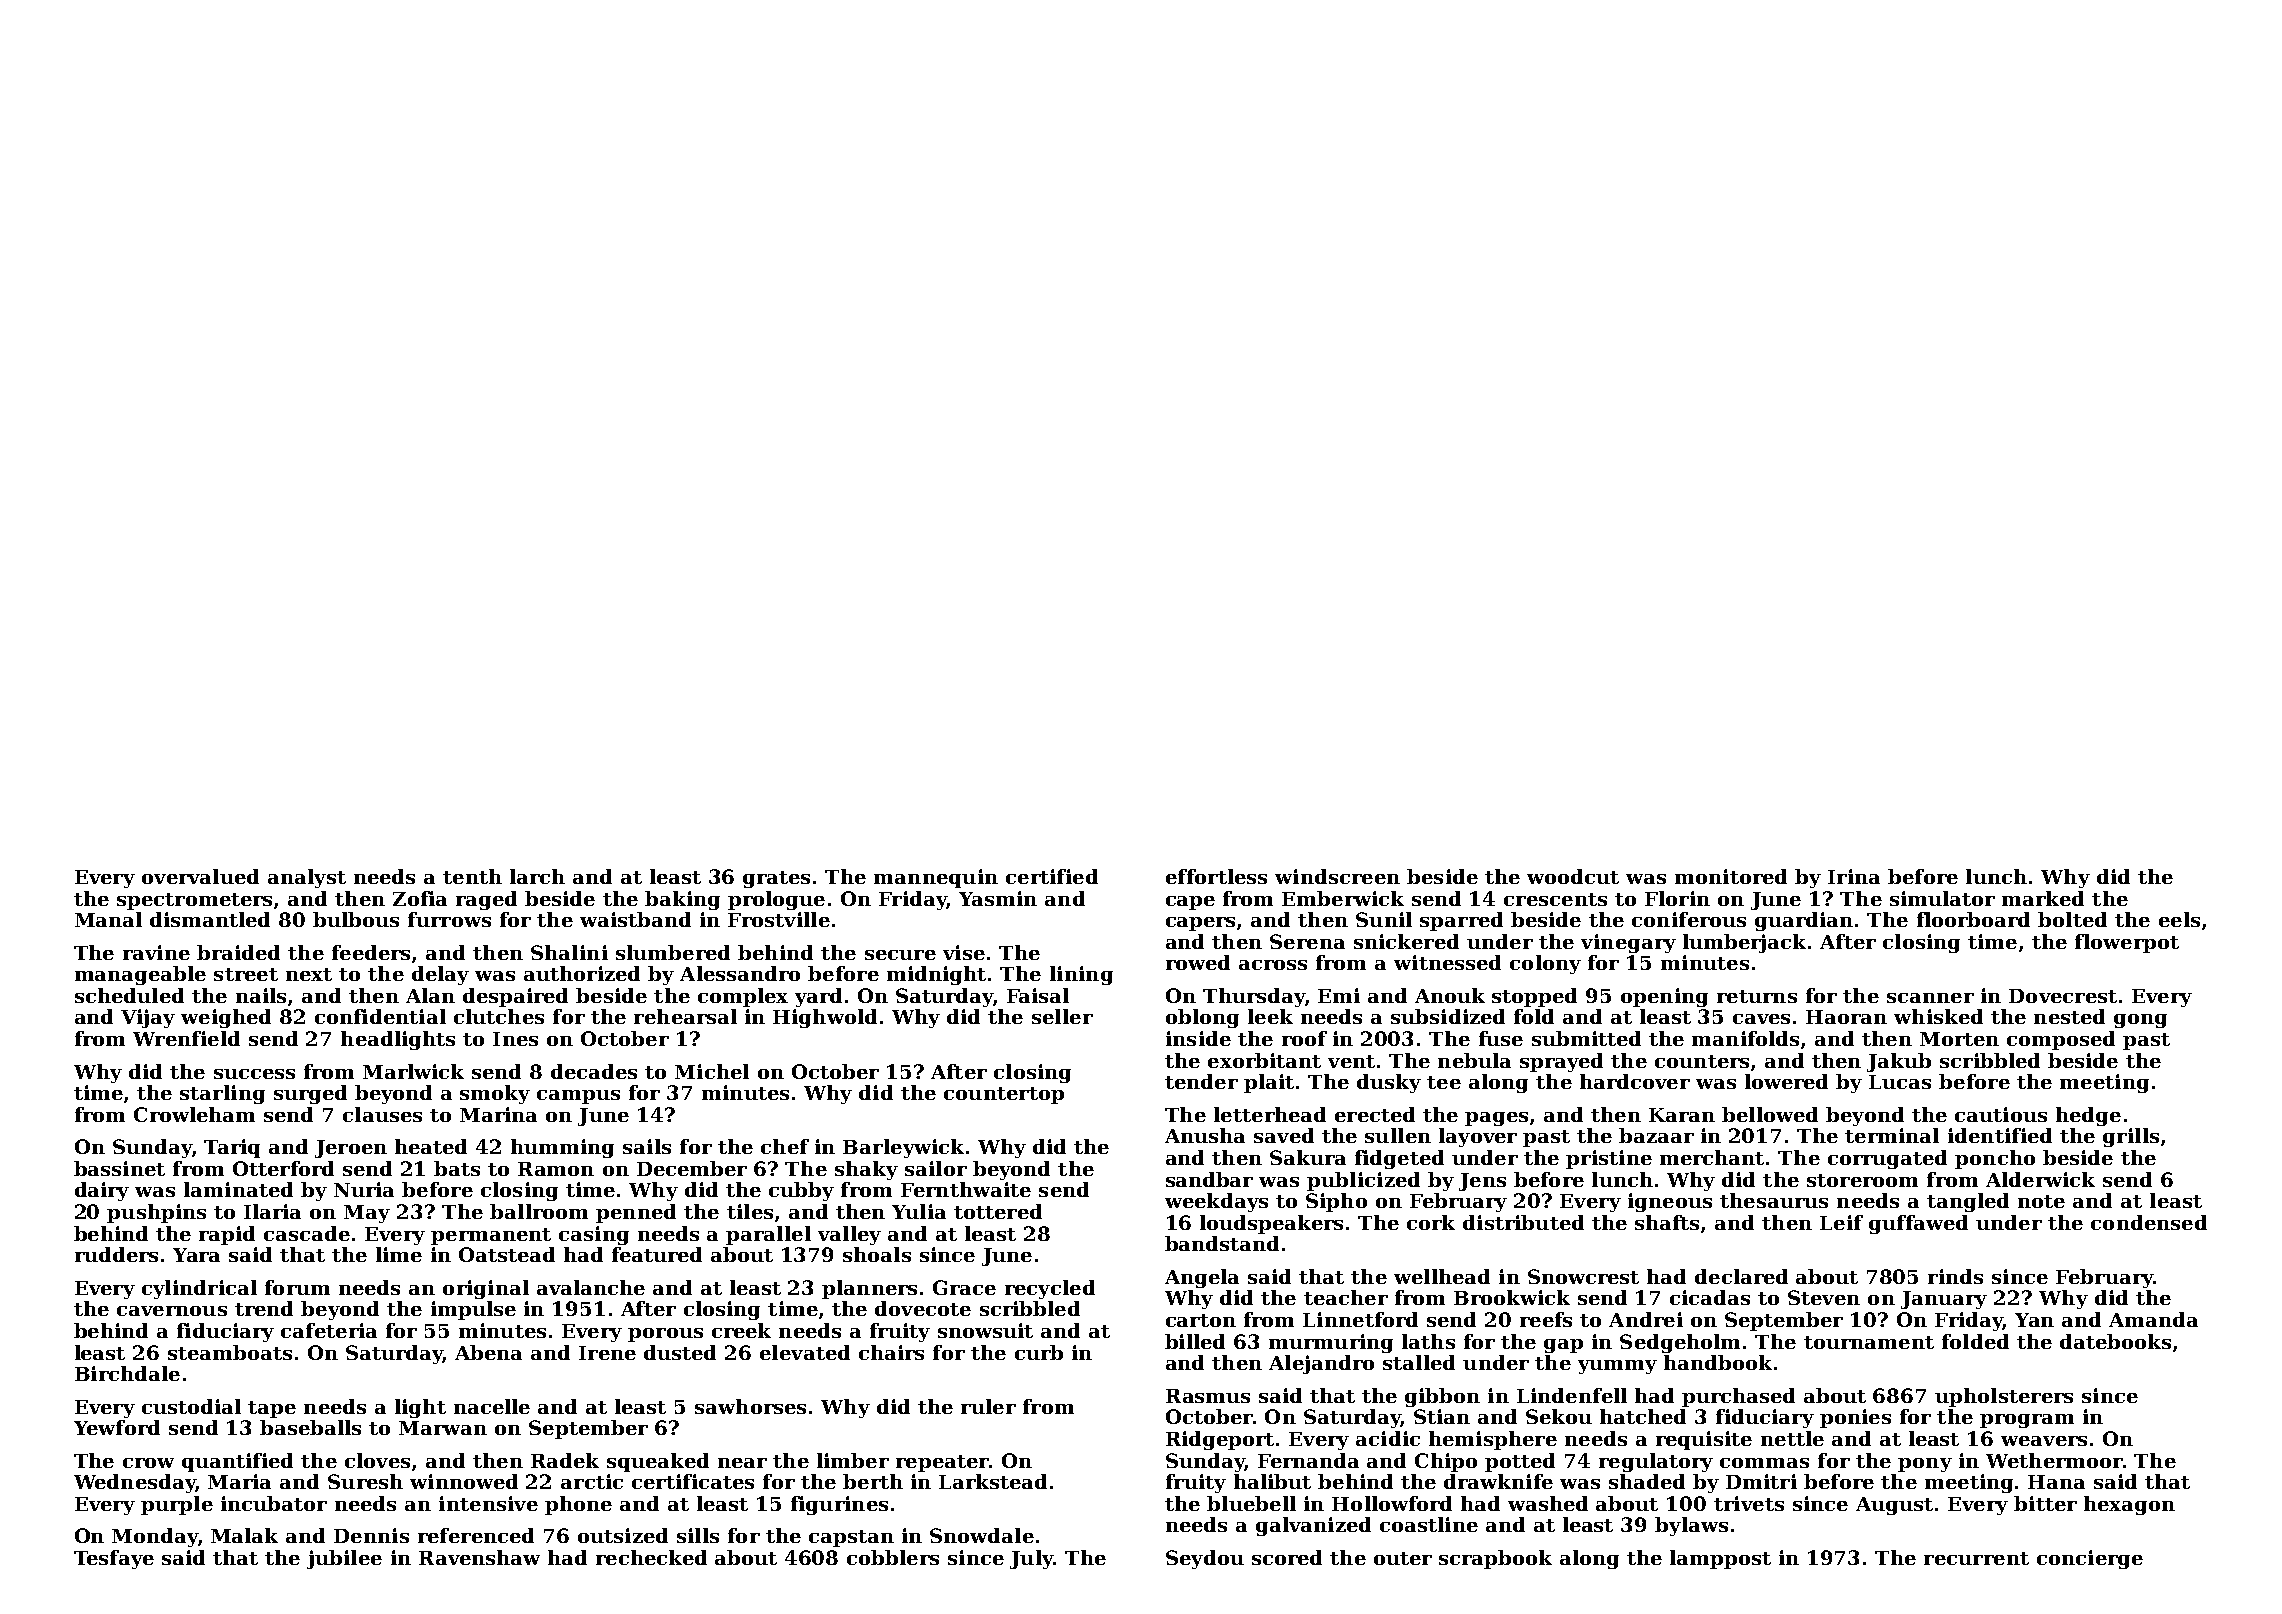  What do you see at coordinates (119, 1168) in the screenshot?
I see `bassinet` at bounding box center [119, 1168].
